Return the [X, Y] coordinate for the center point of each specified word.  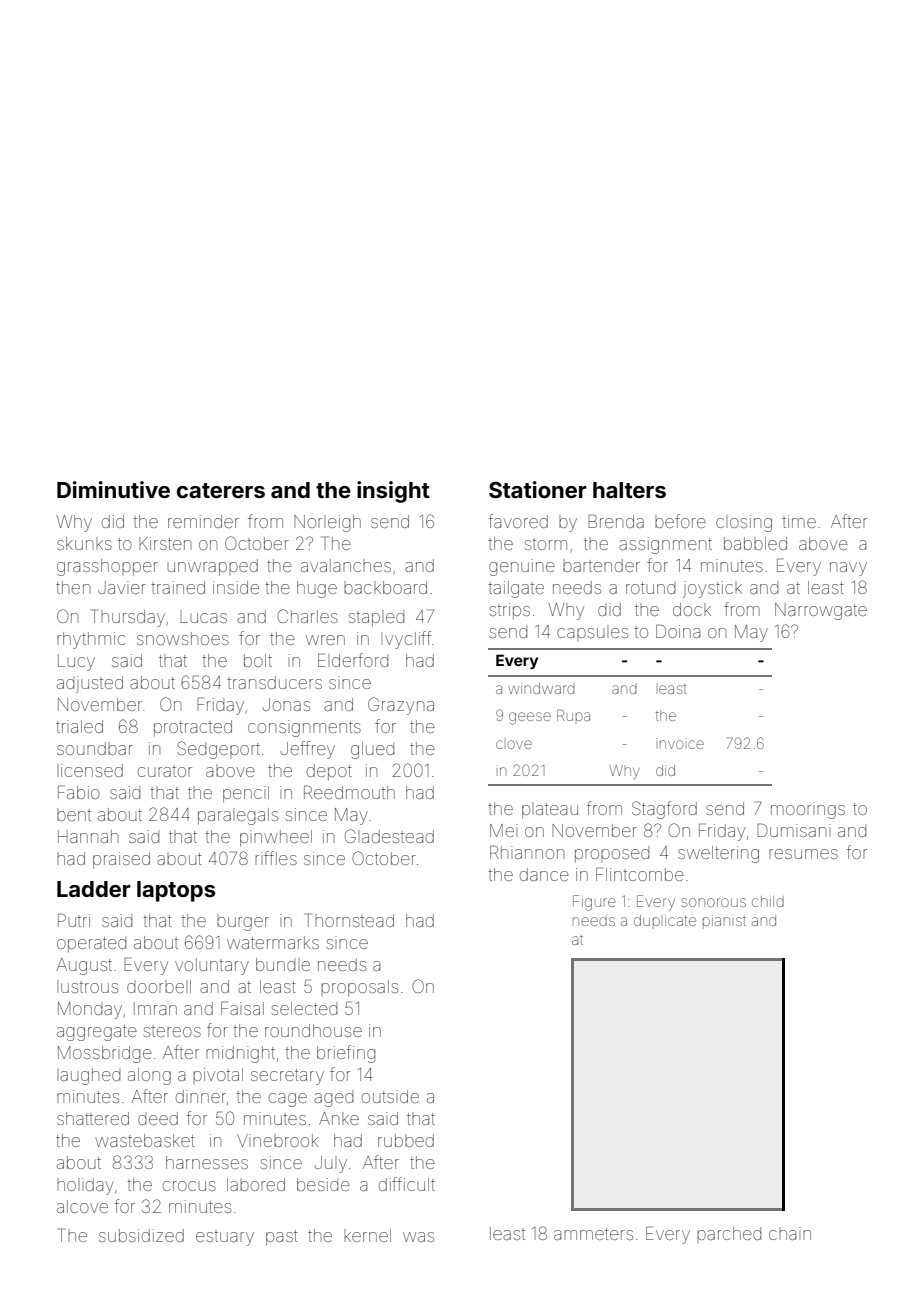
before [680, 521]
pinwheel [276, 838]
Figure [594, 903]
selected [304, 1008]
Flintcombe [640, 874]
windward [541, 688]
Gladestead [389, 836]
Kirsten [165, 543]
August [84, 966]
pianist [724, 921]
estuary [225, 1238]
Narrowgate [821, 611]
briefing [346, 1054]
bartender [601, 565]
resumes [803, 854]
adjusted [90, 684]
